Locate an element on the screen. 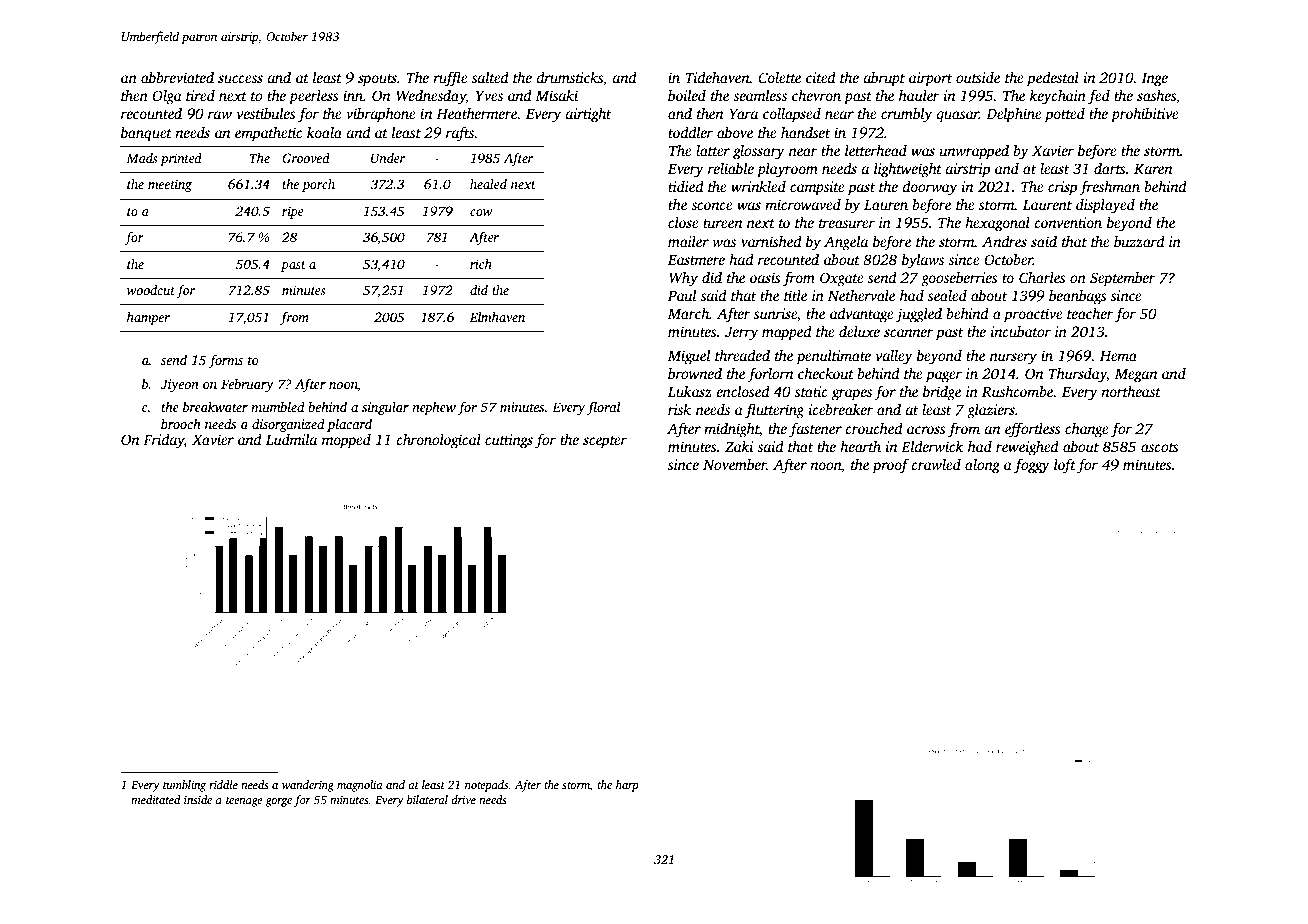 This screenshot has width=1308, height=924. harp is located at coordinates (627, 786).
